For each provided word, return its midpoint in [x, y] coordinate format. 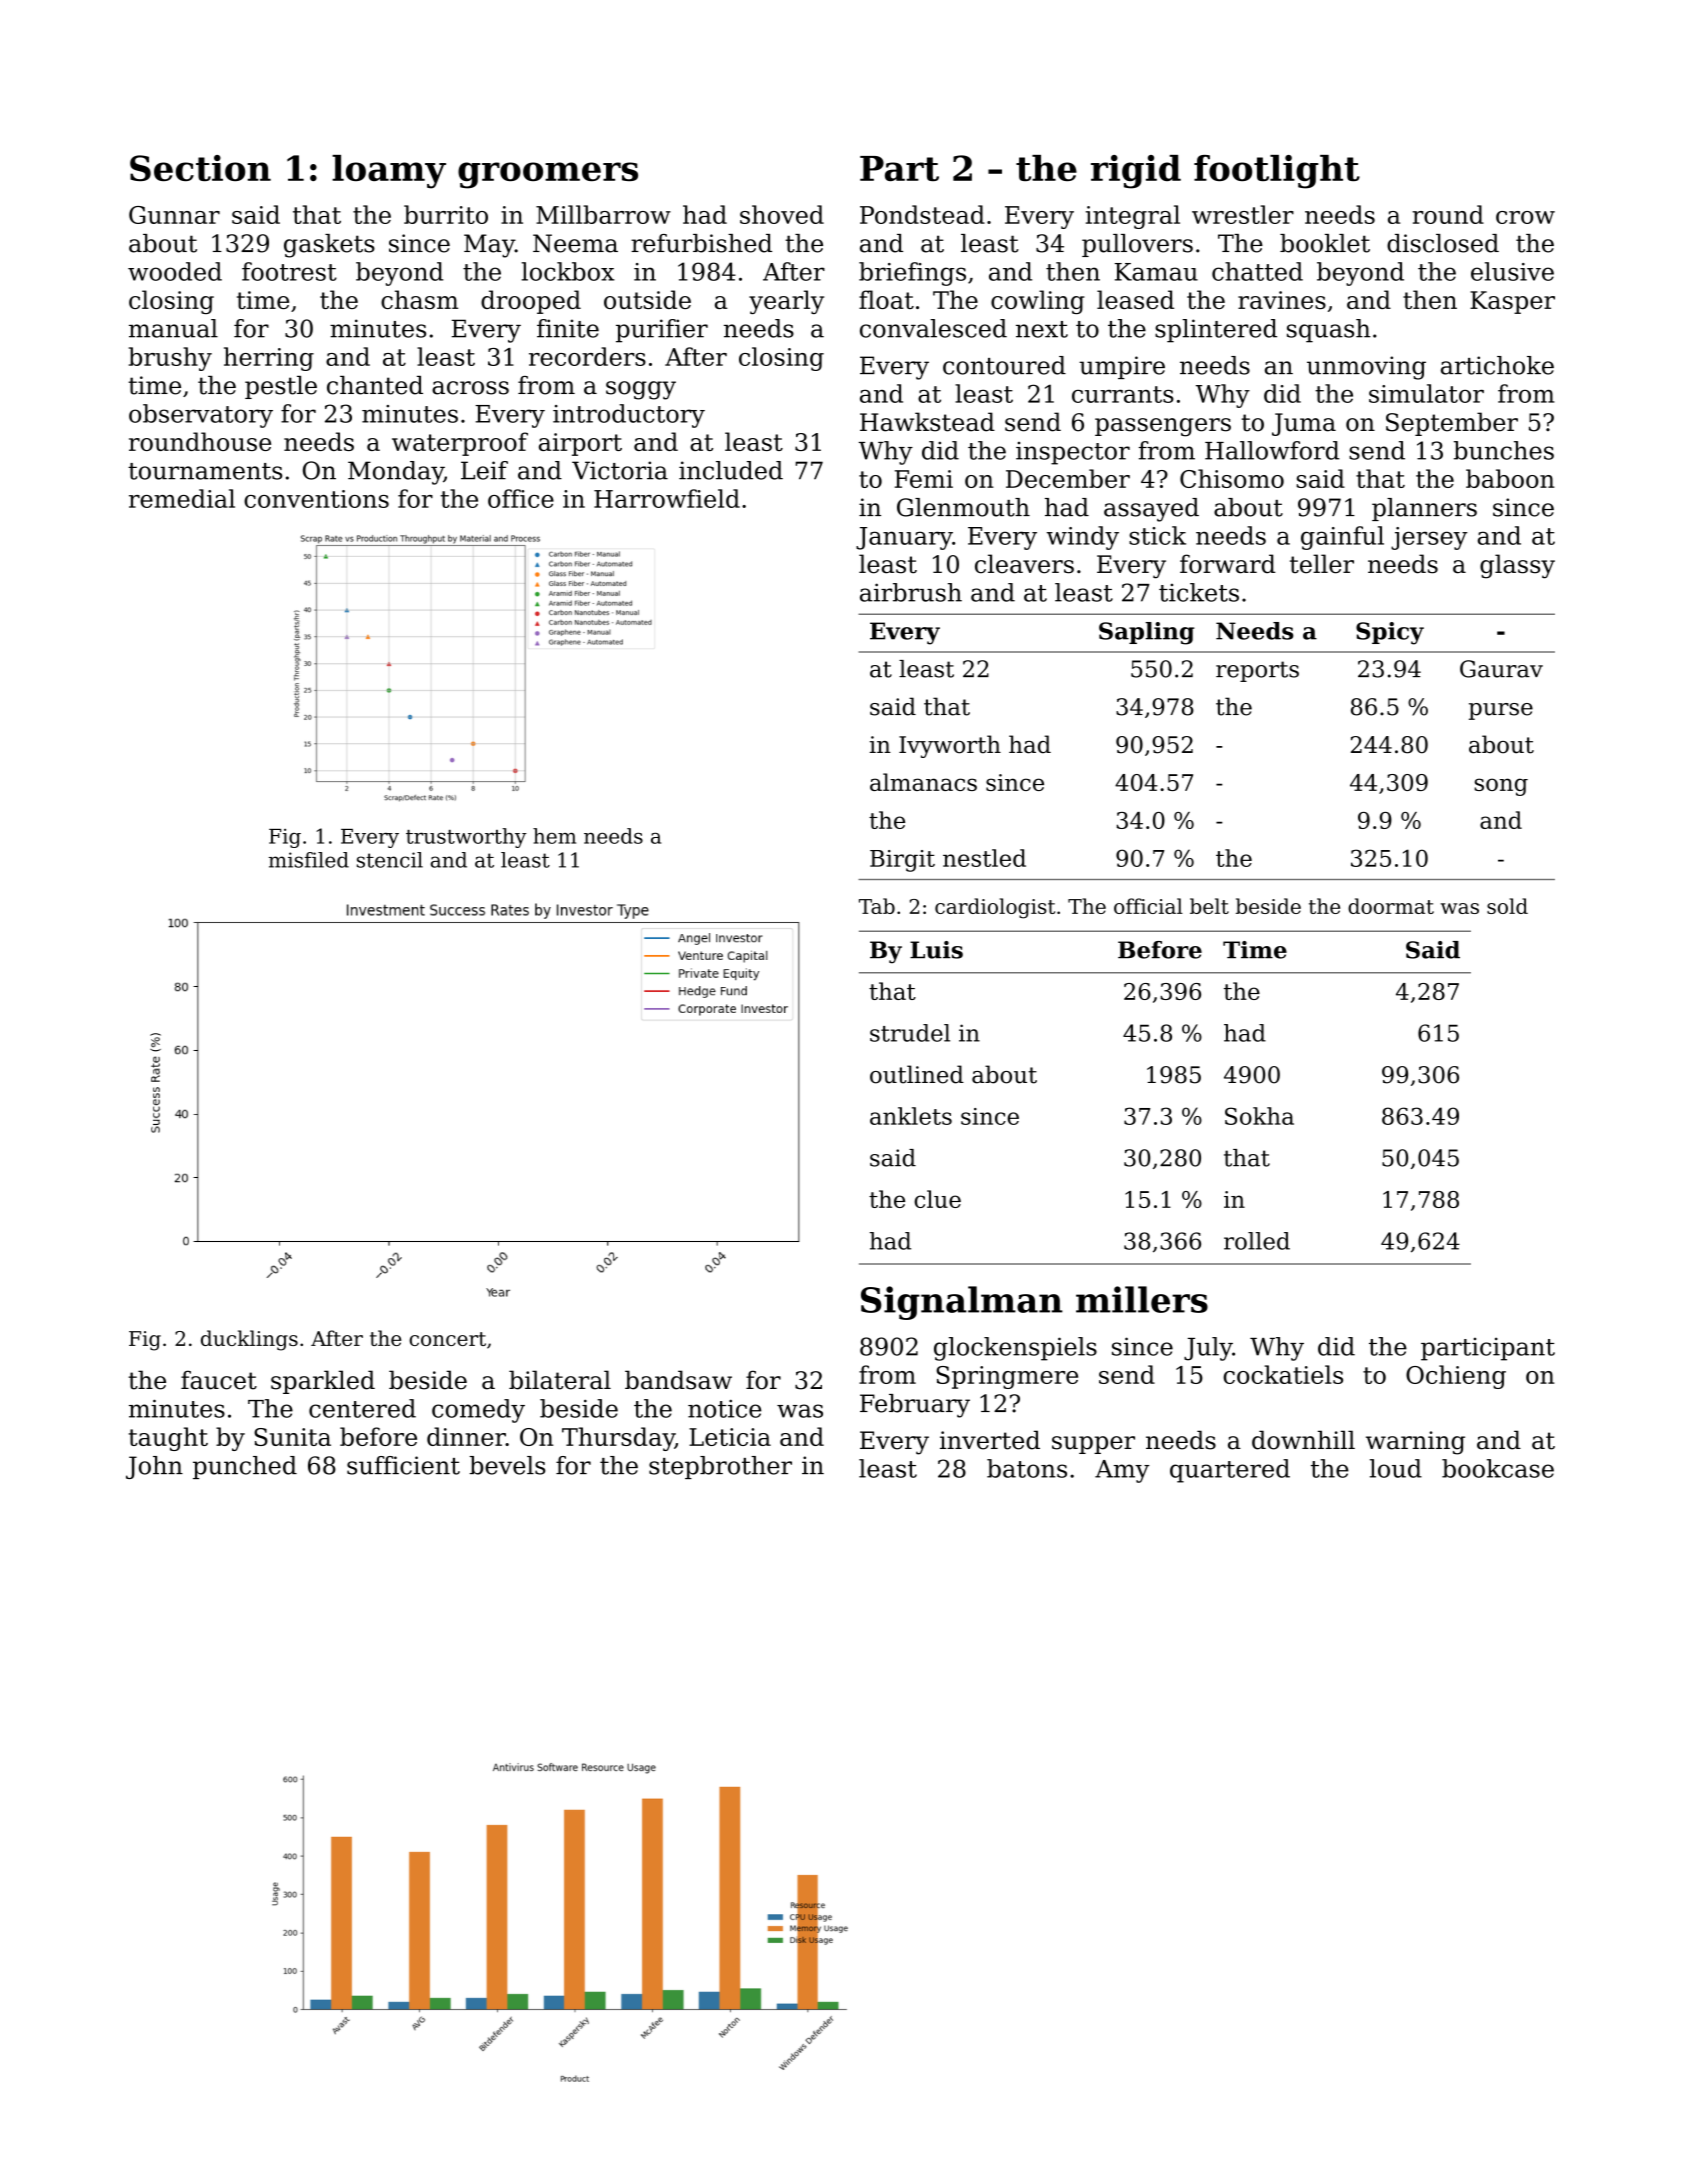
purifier [662, 331]
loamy [389, 172]
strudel [910, 1033]
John [154, 1467]
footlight [1277, 172]
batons [1027, 1468]
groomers [548, 175]
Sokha [1259, 1116]
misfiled [309, 860]
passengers [1163, 427]
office [521, 498]
